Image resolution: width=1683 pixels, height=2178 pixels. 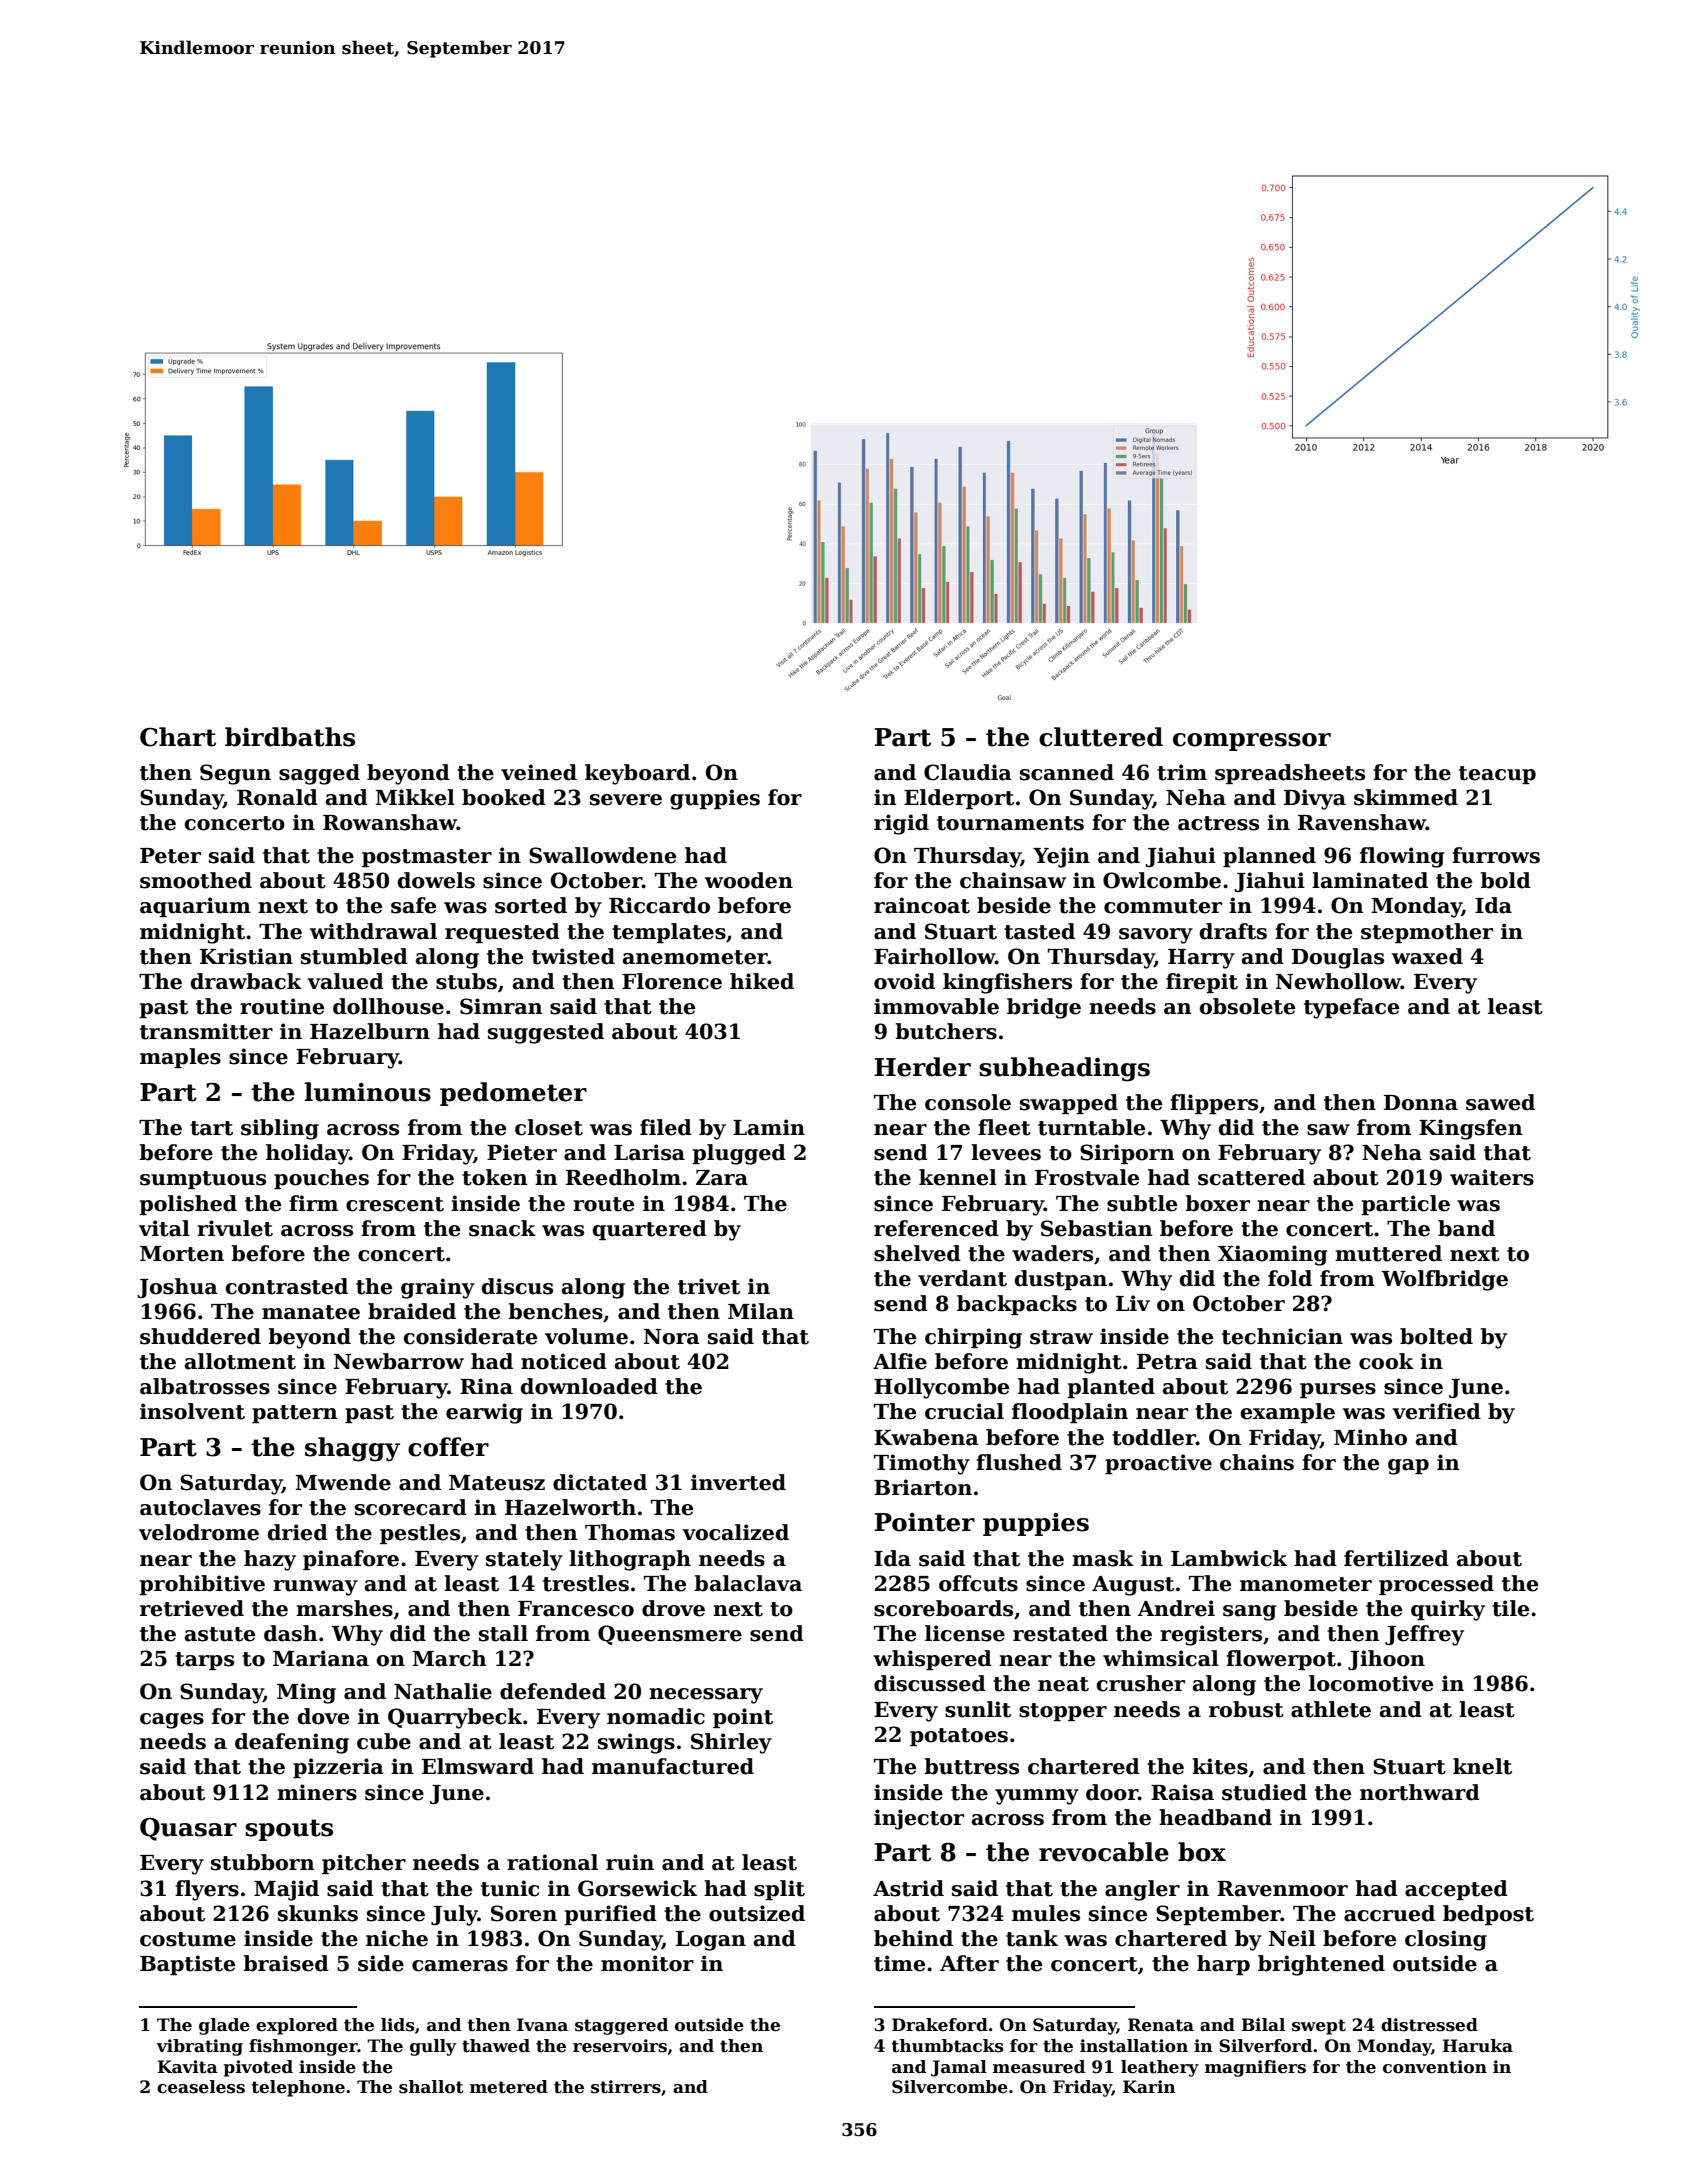 What do you see at coordinates (1482, 1766) in the screenshot?
I see `knelt` at bounding box center [1482, 1766].
